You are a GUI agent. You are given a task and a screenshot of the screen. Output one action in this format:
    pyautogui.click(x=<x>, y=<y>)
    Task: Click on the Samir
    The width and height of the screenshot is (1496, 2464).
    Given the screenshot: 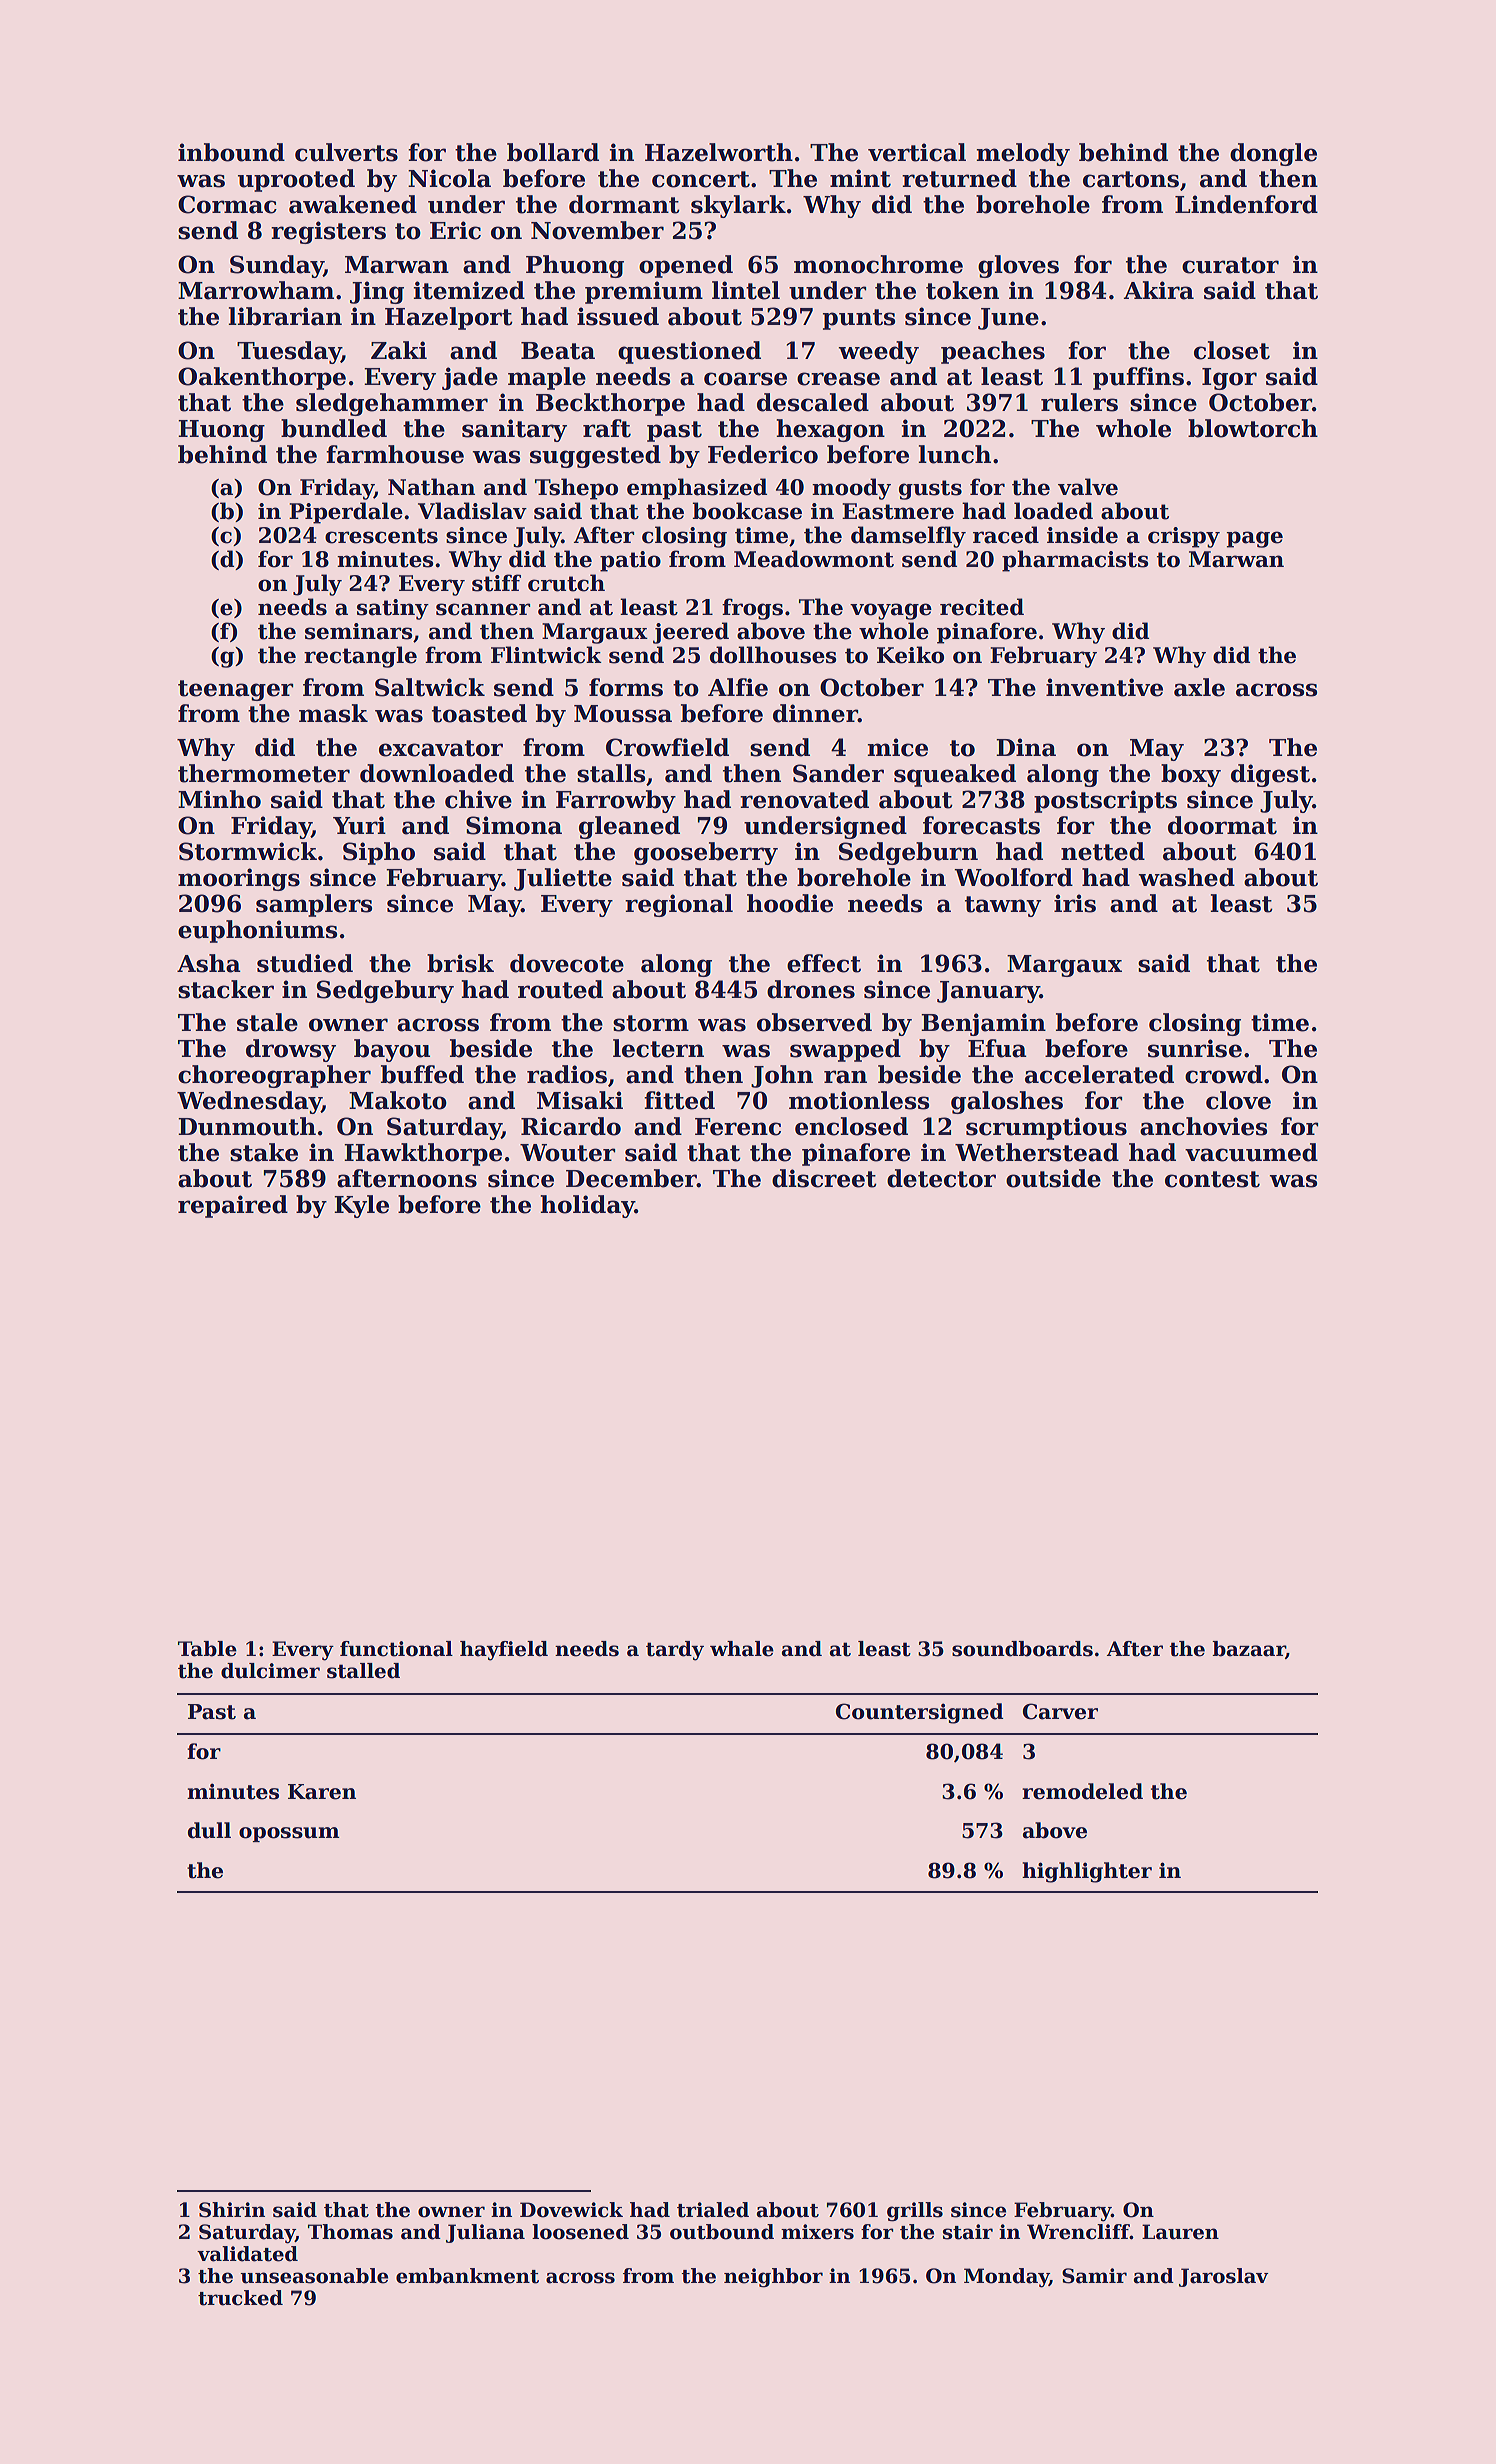 What is the action you would take?
    pyautogui.click(x=1094, y=2276)
